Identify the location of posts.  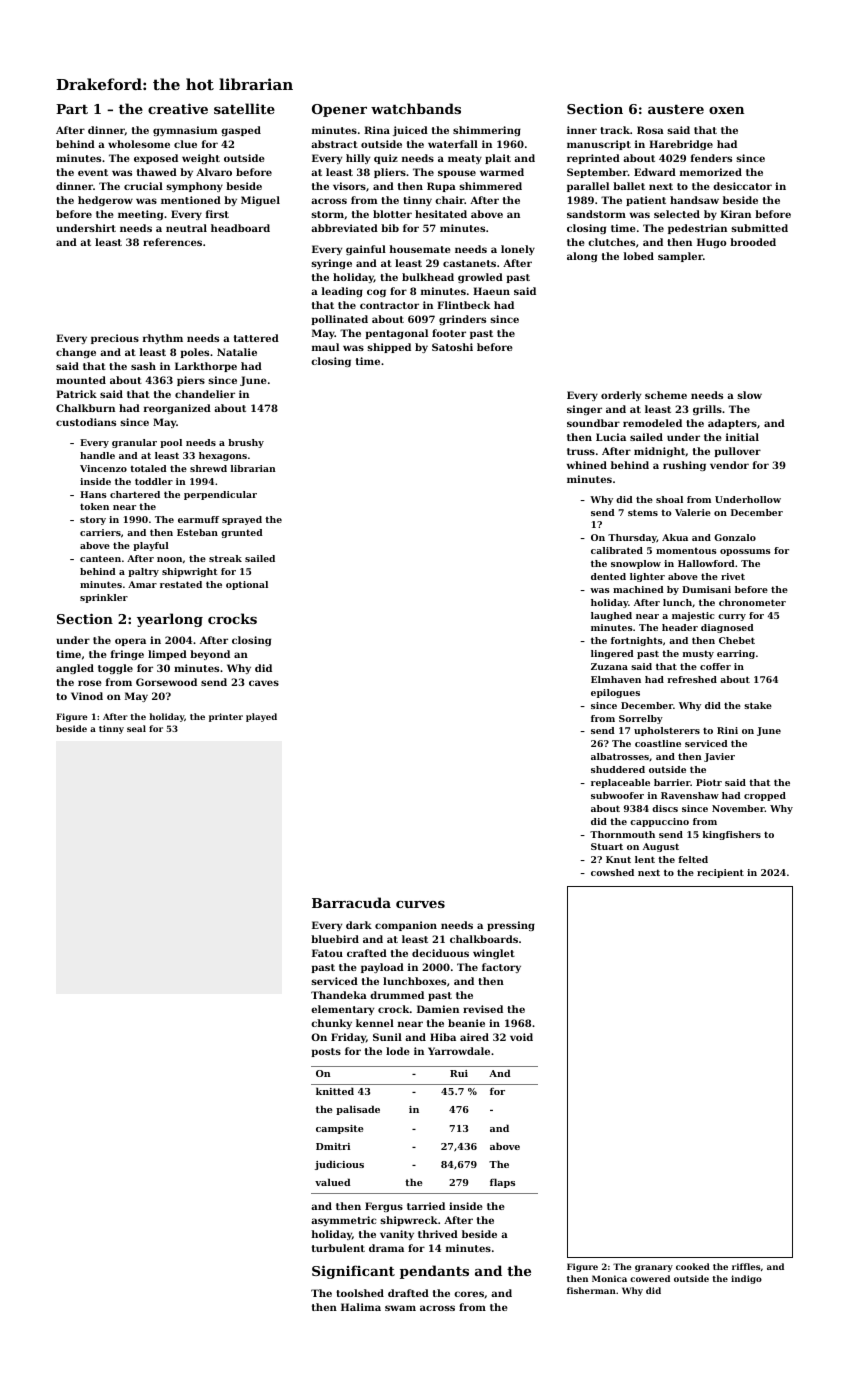
(326, 1052).
